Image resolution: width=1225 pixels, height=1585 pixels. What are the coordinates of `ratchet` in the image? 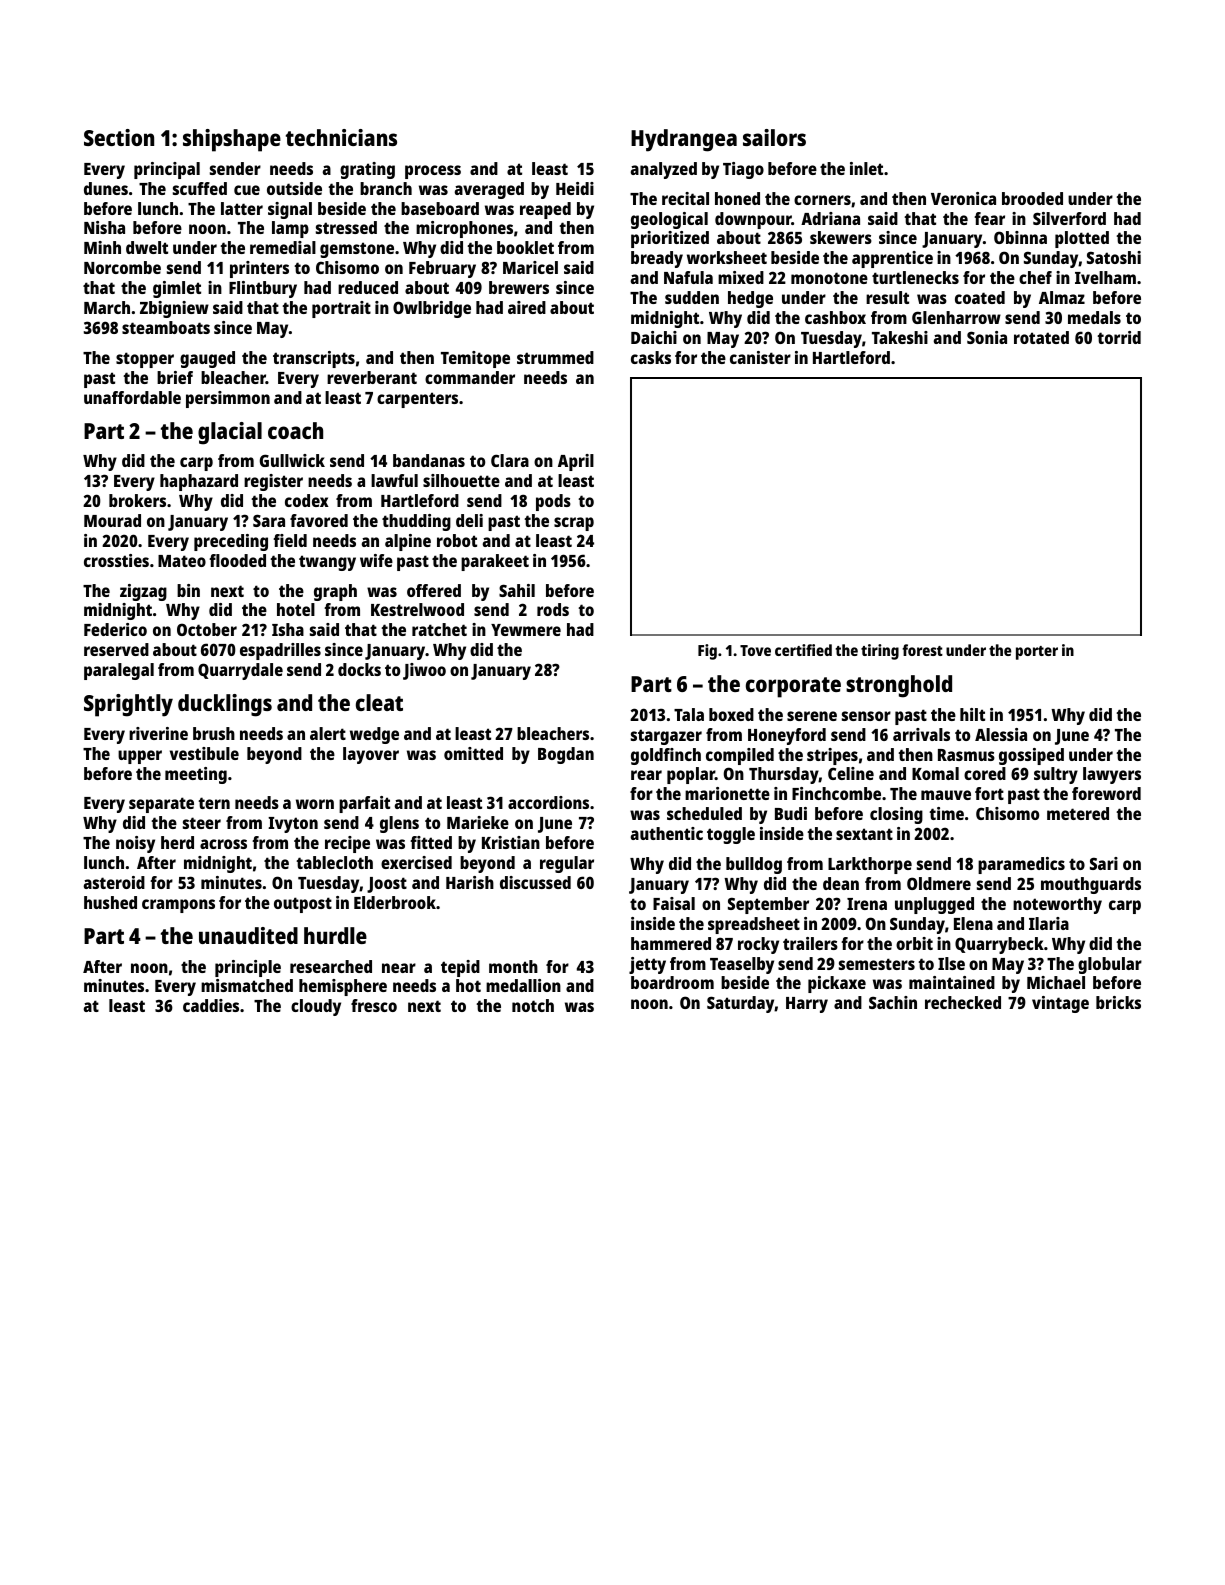 It's located at (439, 629).
